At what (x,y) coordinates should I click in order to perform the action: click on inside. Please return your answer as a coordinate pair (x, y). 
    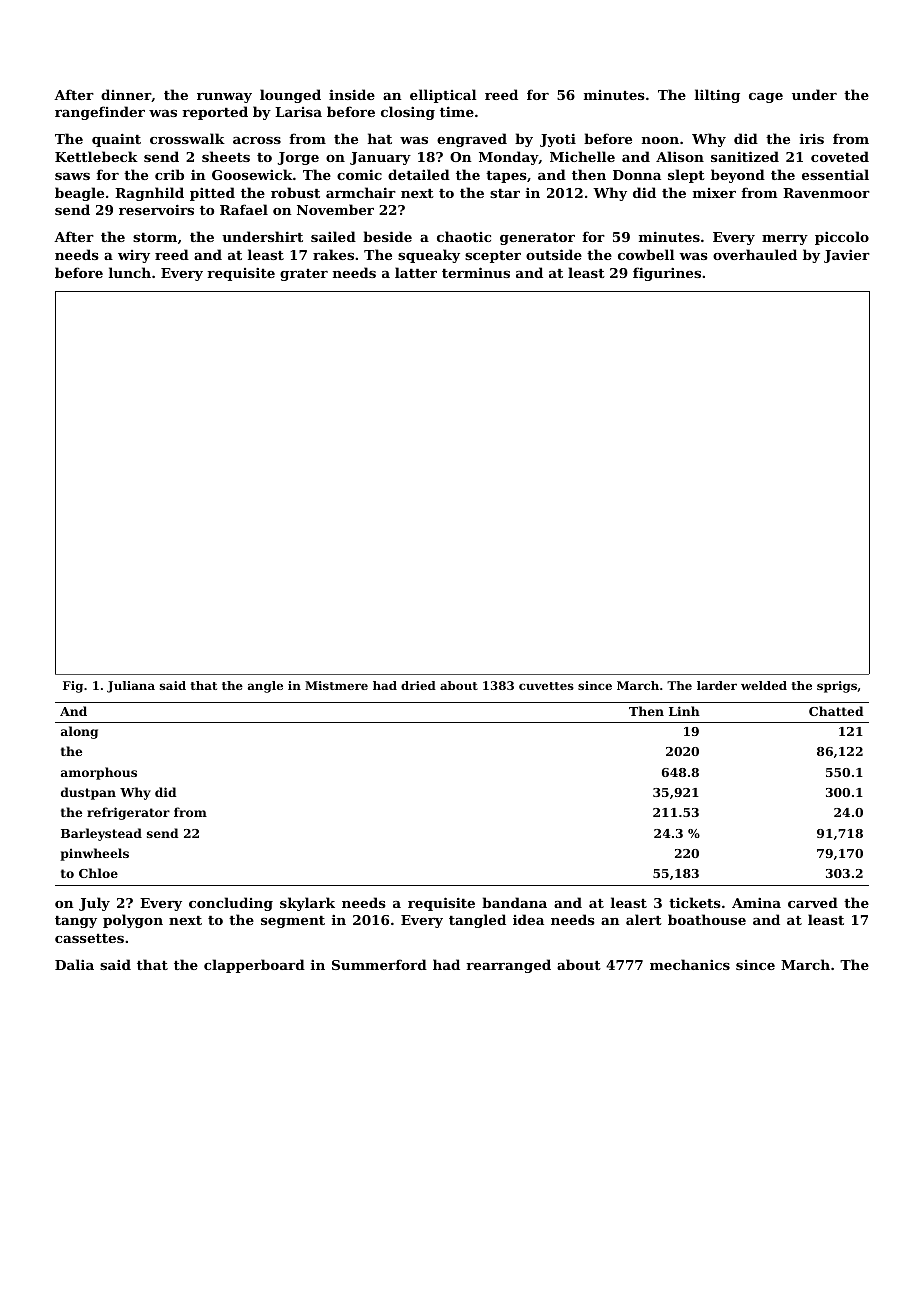
    Looking at the image, I should click on (352, 94).
